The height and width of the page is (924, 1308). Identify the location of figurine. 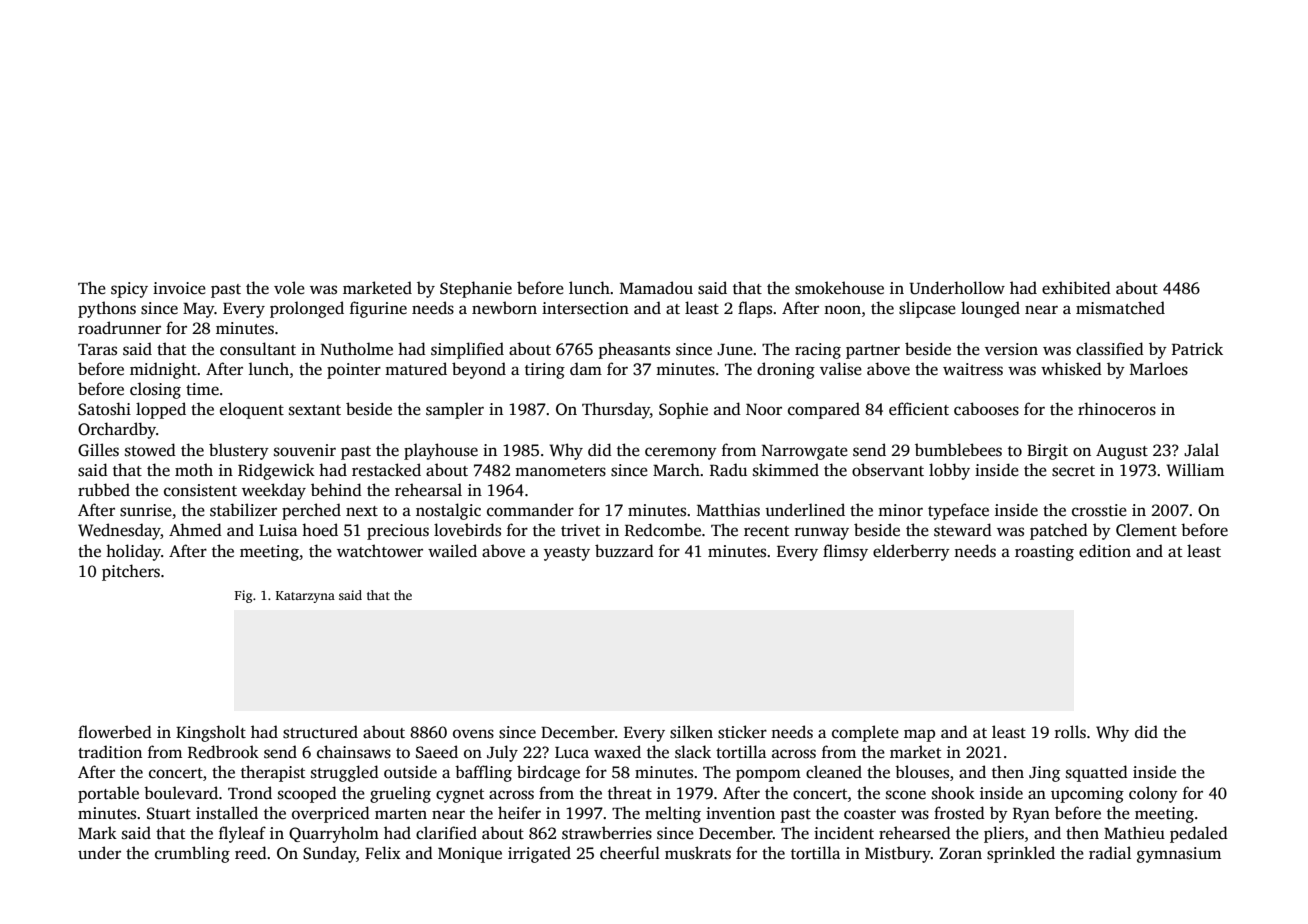
(378, 309).
